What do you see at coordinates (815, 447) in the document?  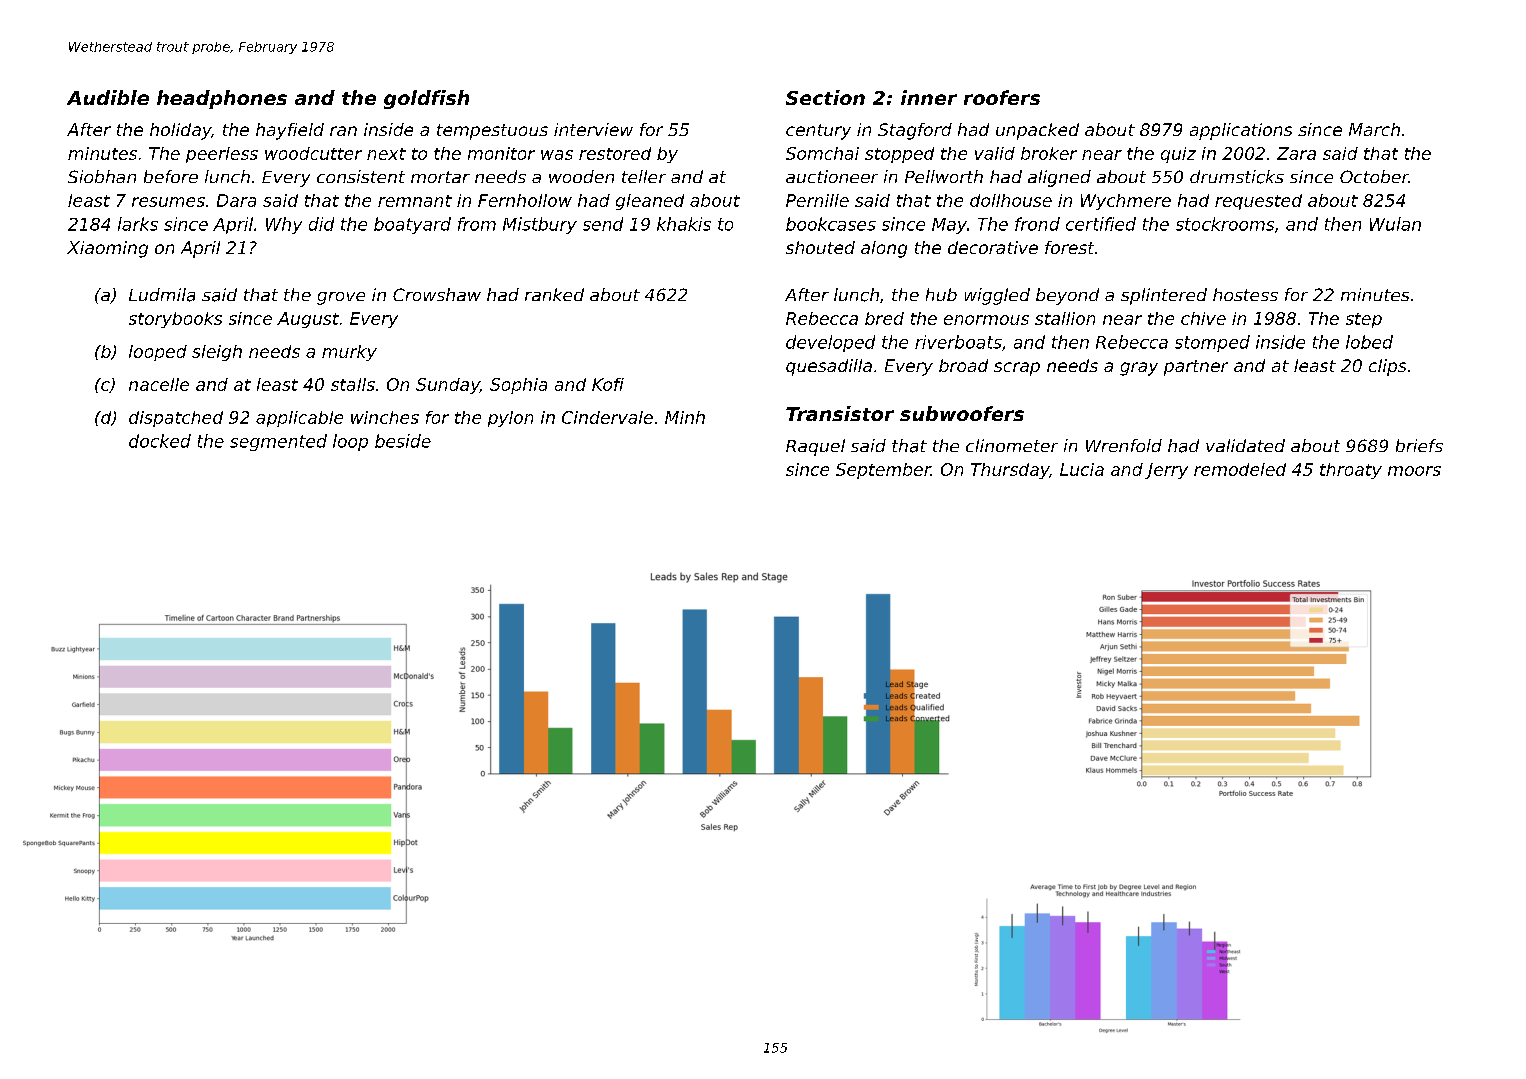 I see `Raquel` at bounding box center [815, 447].
